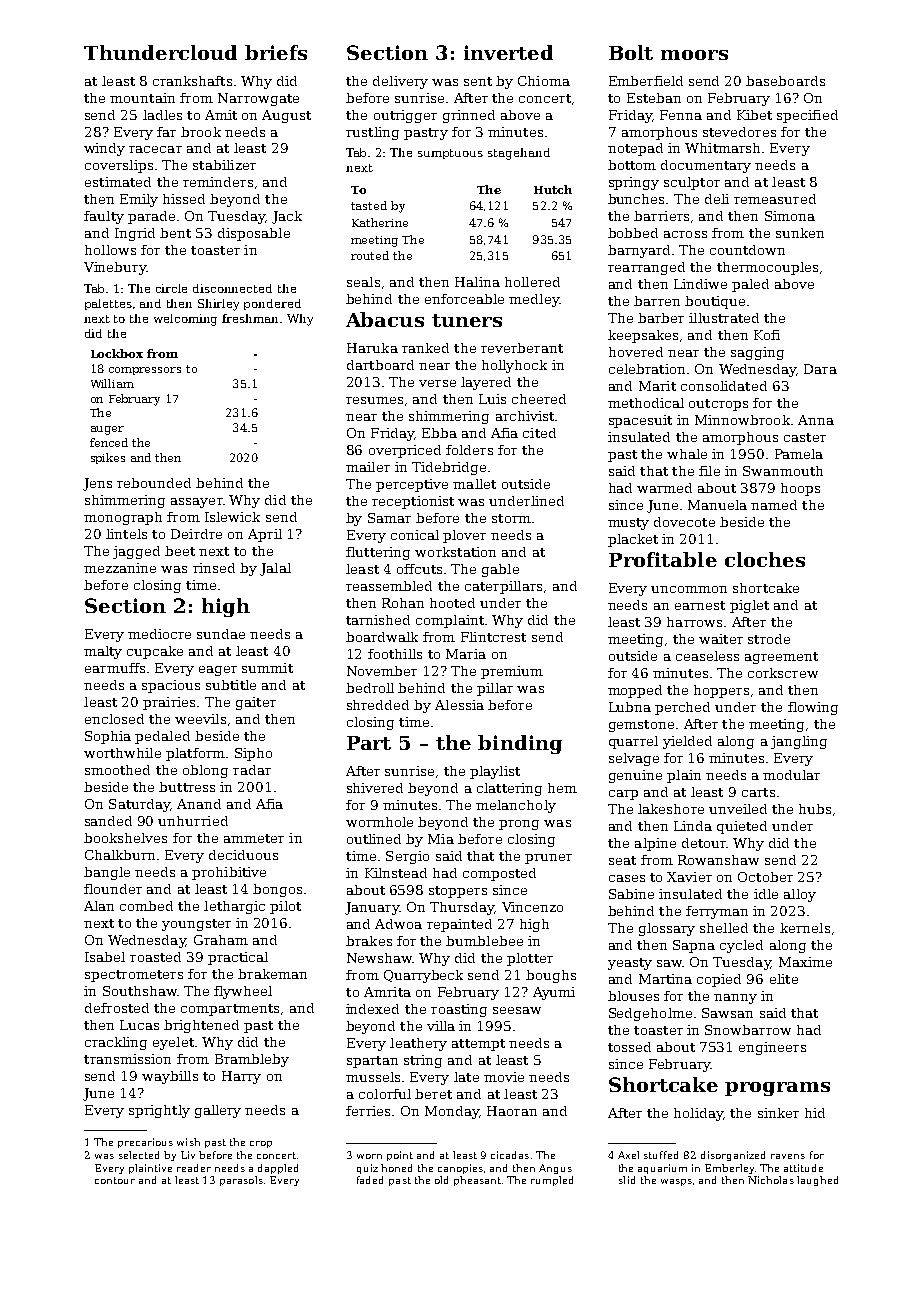  I want to click on documentary, so click(706, 166).
